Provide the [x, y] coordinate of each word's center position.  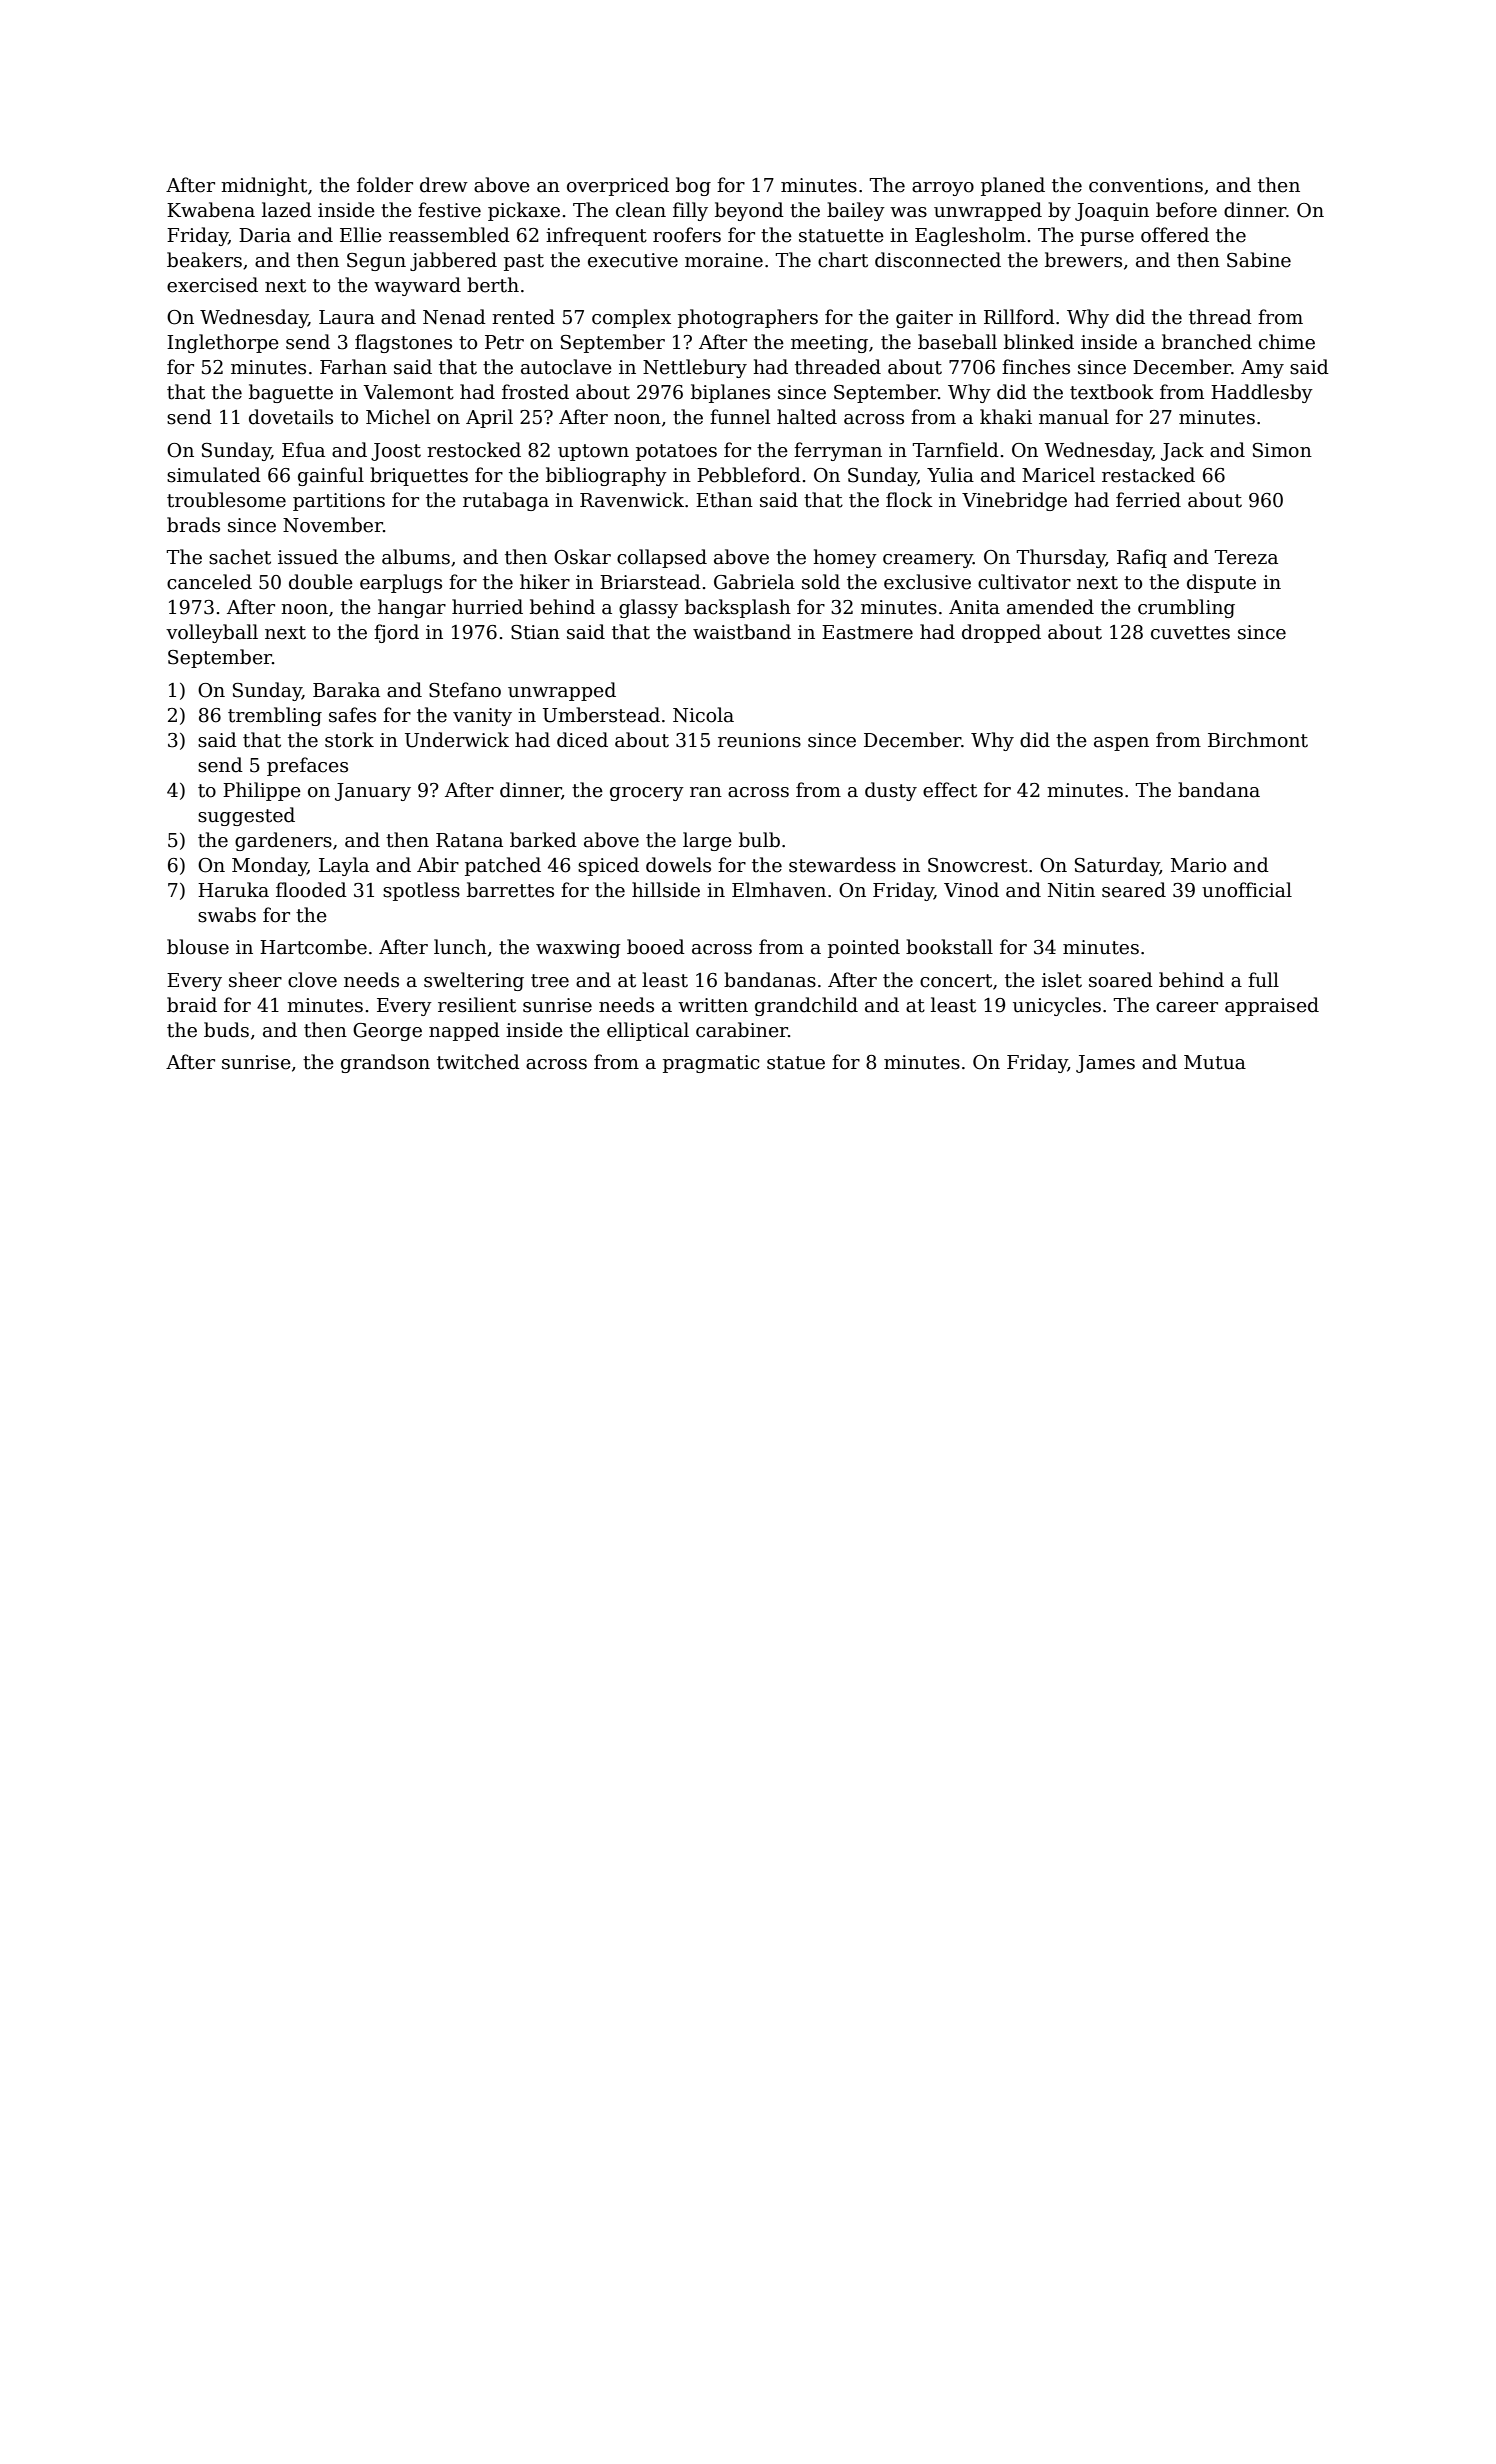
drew [444, 185]
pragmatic [711, 1064]
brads [193, 525]
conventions [1146, 185]
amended [1050, 607]
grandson [385, 1063]
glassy [648, 608]
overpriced [618, 186]
